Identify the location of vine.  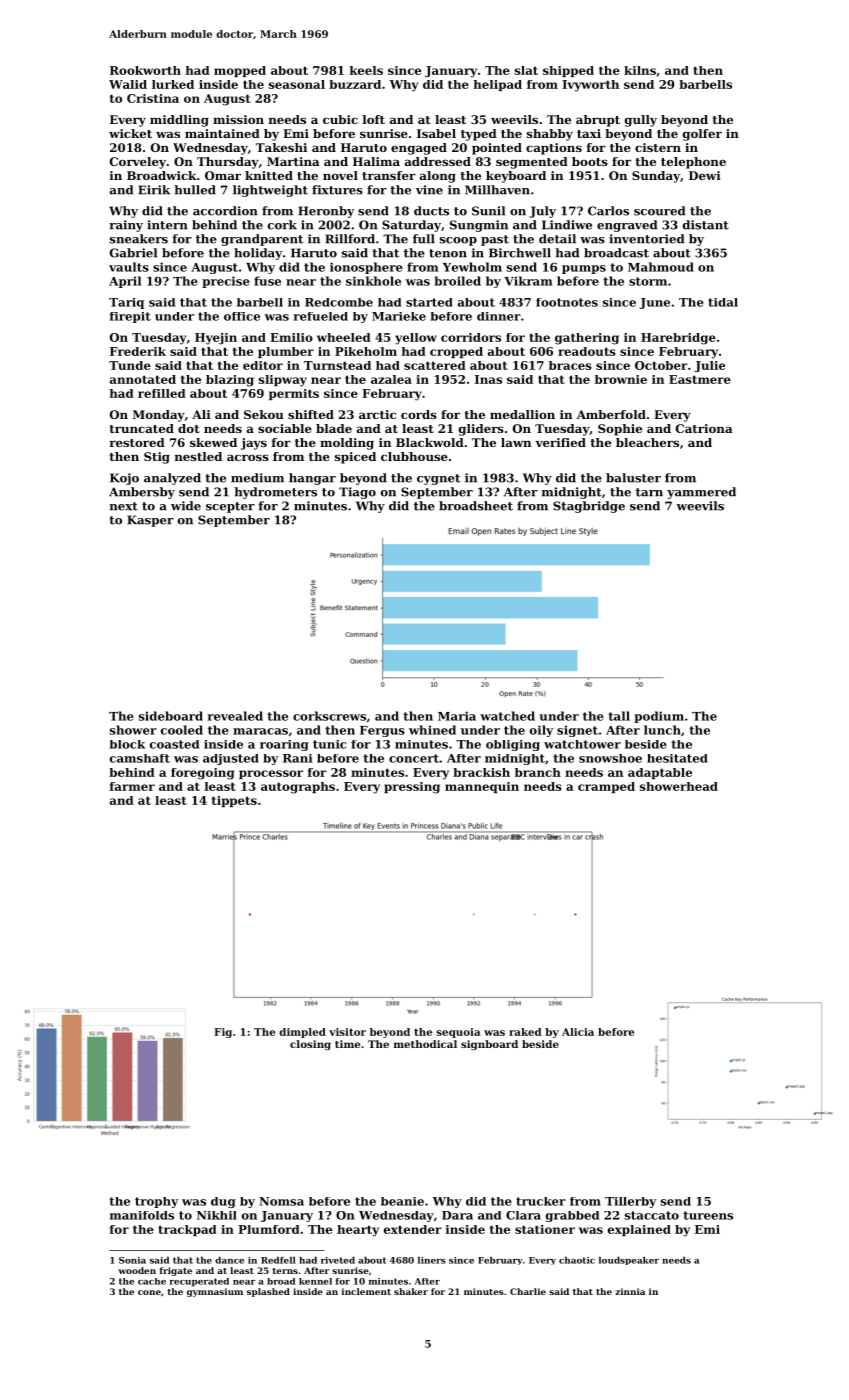
(429, 190).
